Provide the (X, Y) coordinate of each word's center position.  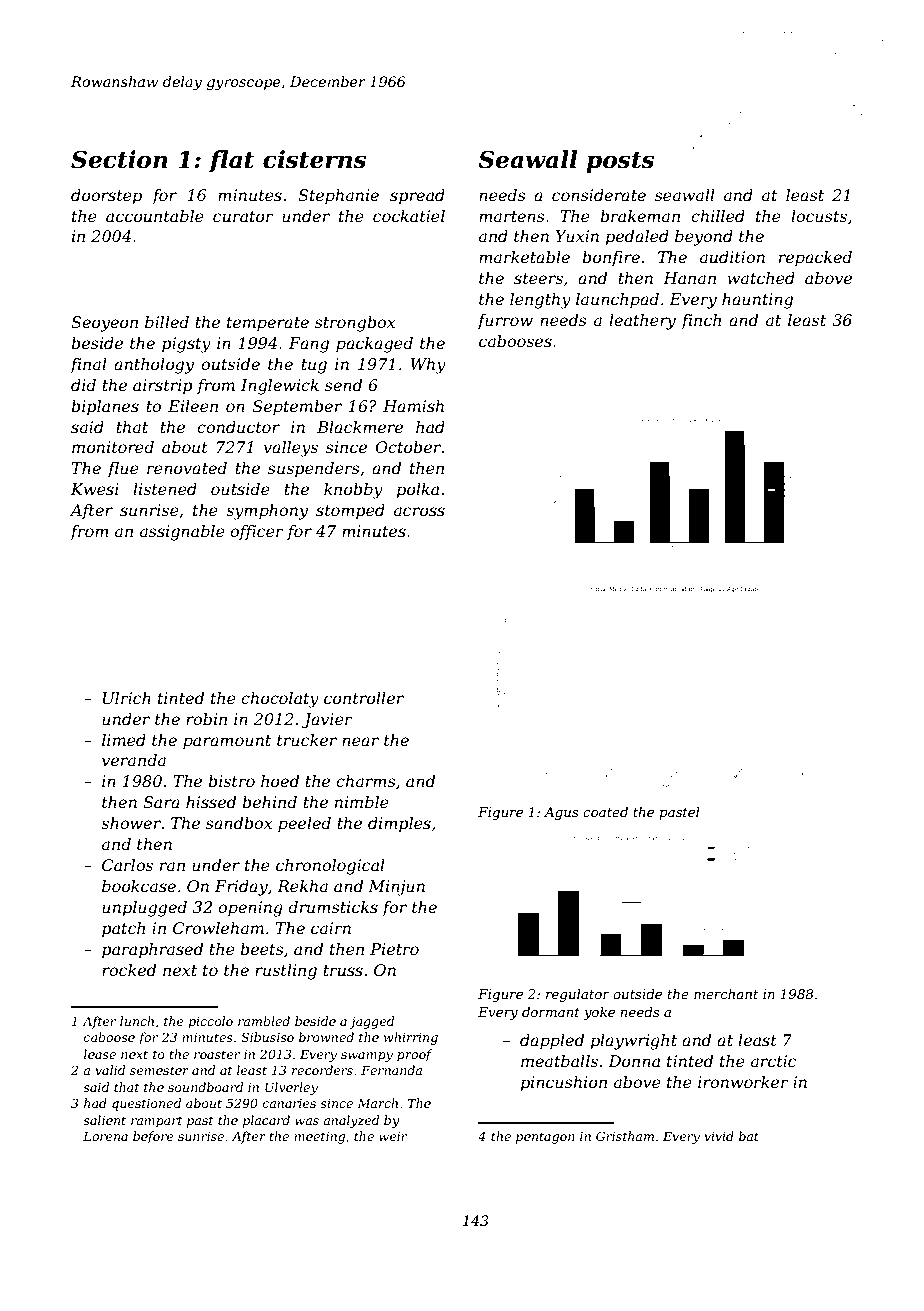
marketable (524, 257)
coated (605, 812)
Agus (561, 813)
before (153, 1137)
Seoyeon (104, 324)
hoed (280, 781)
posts (620, 162)
